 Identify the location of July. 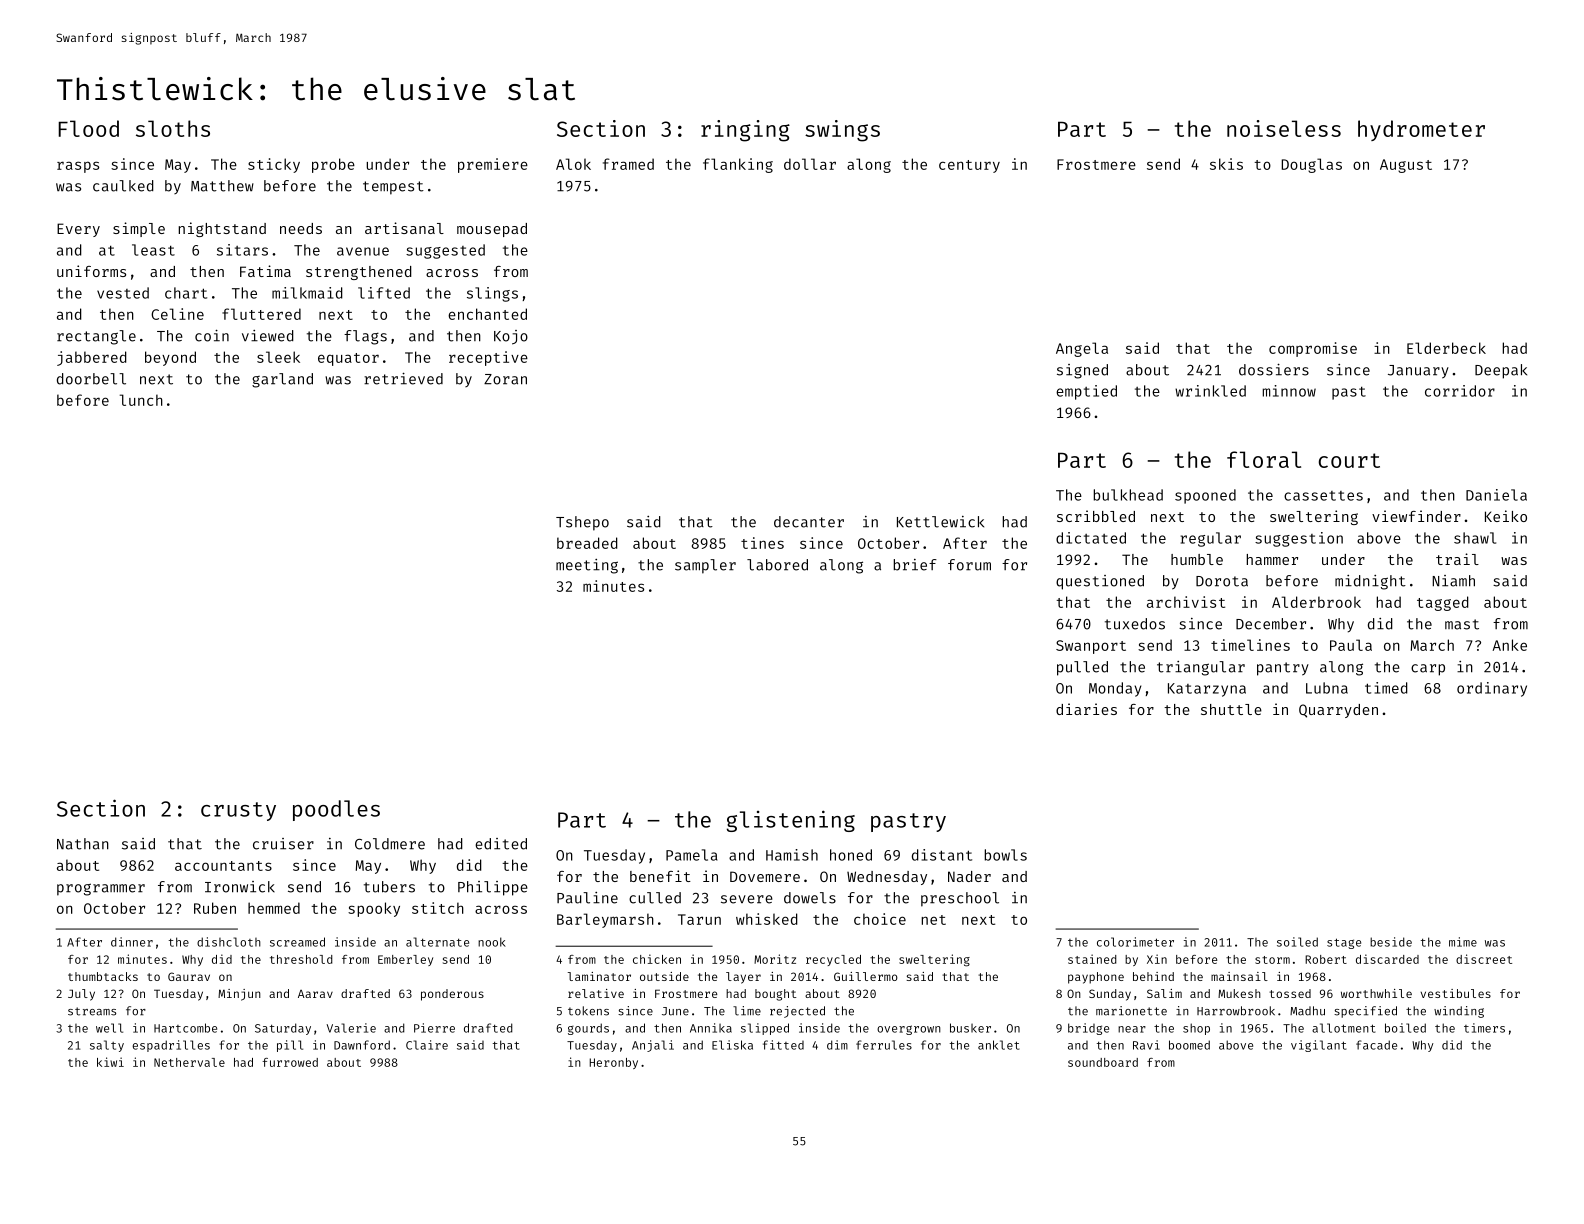
(81, 995).
